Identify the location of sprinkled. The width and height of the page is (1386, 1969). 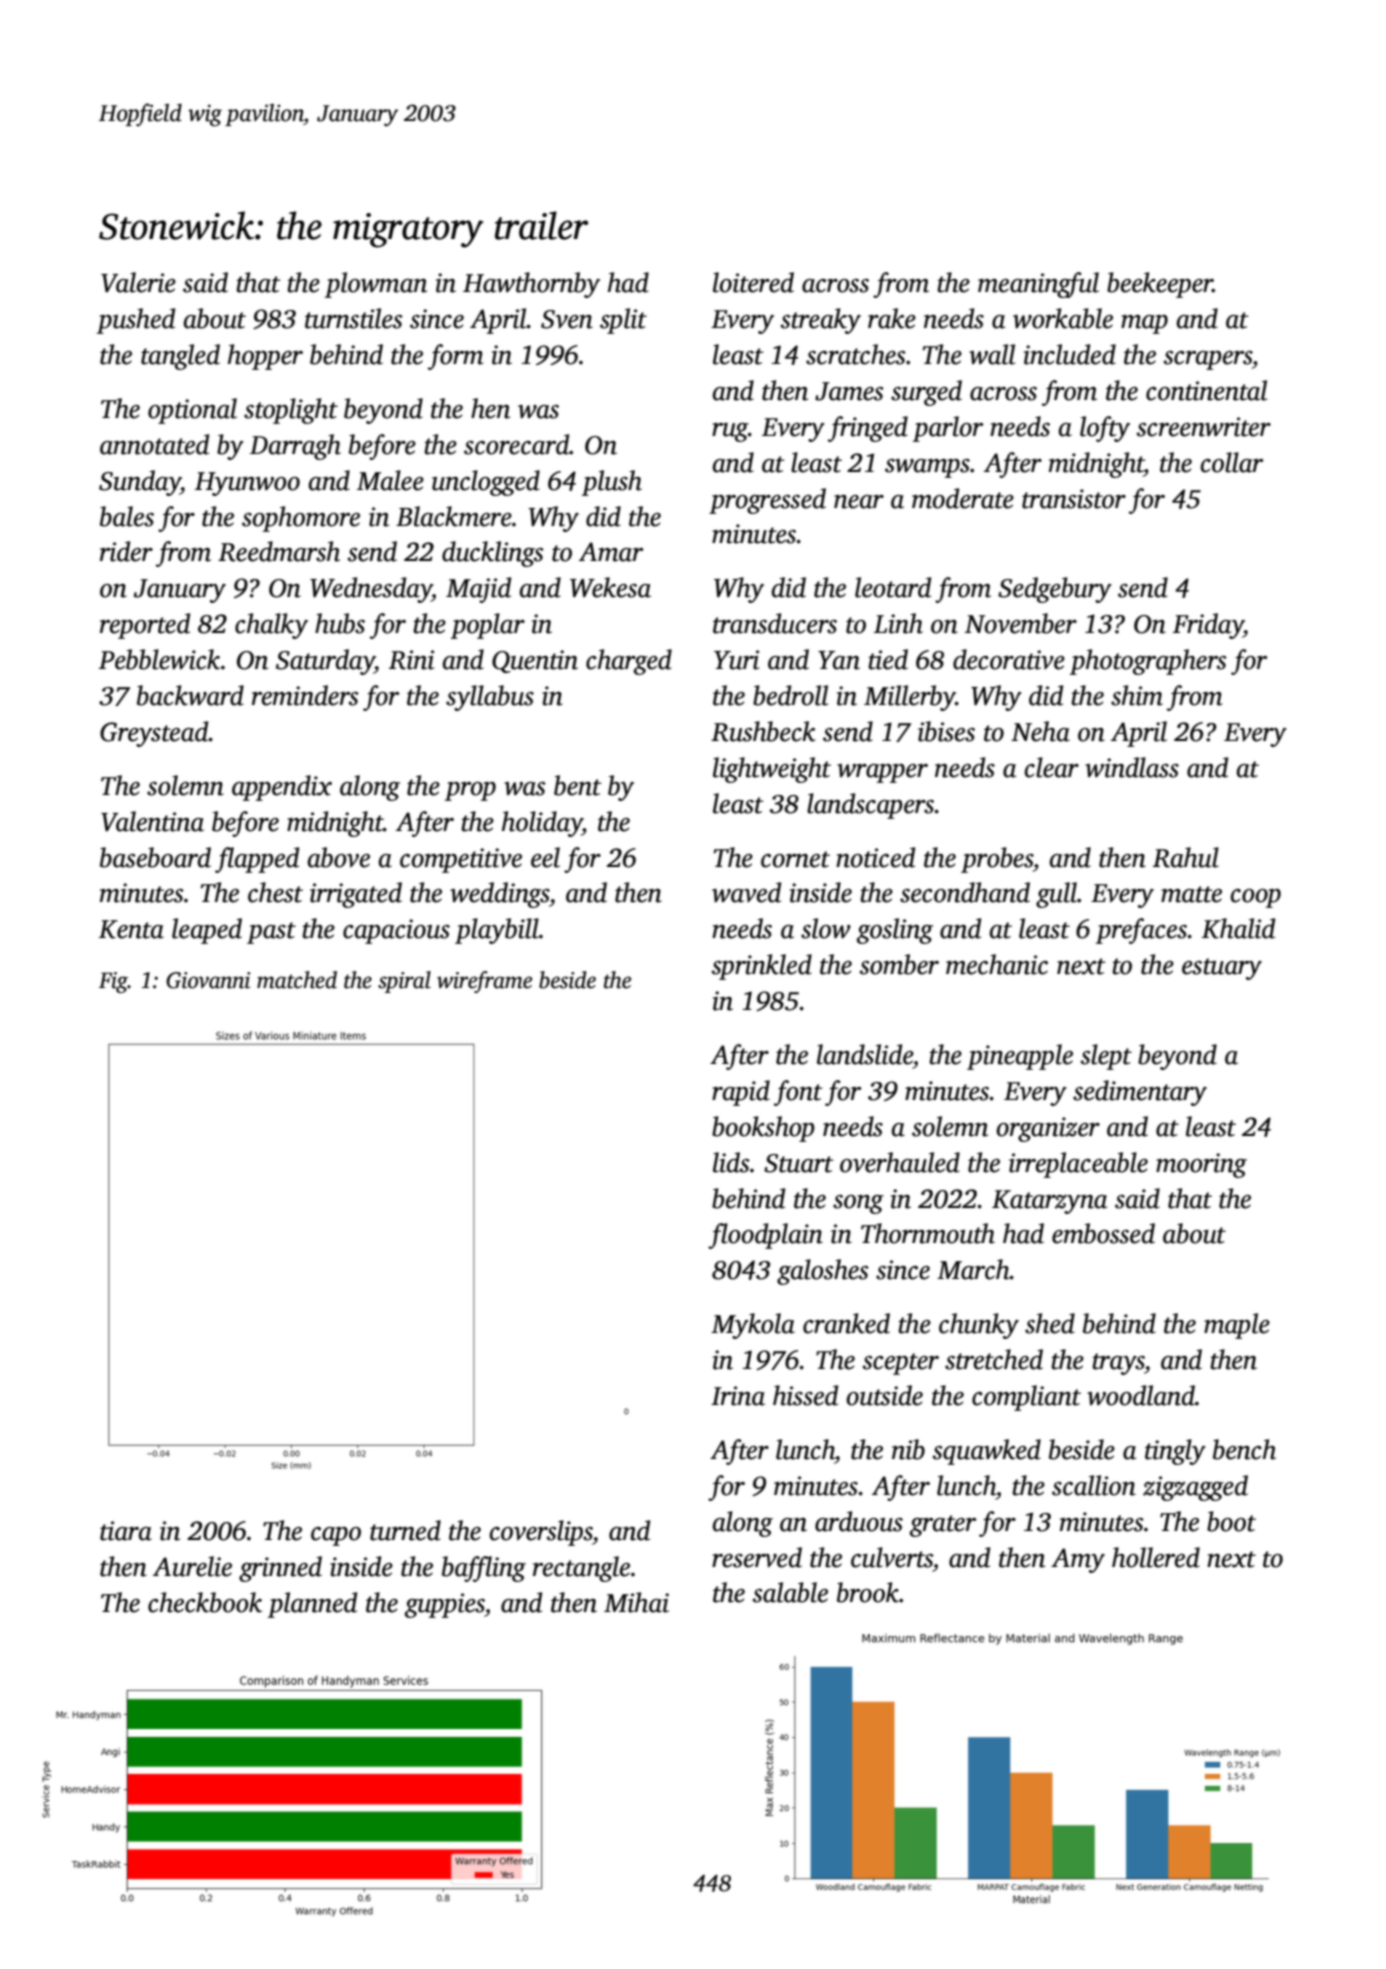
(762, 967).
